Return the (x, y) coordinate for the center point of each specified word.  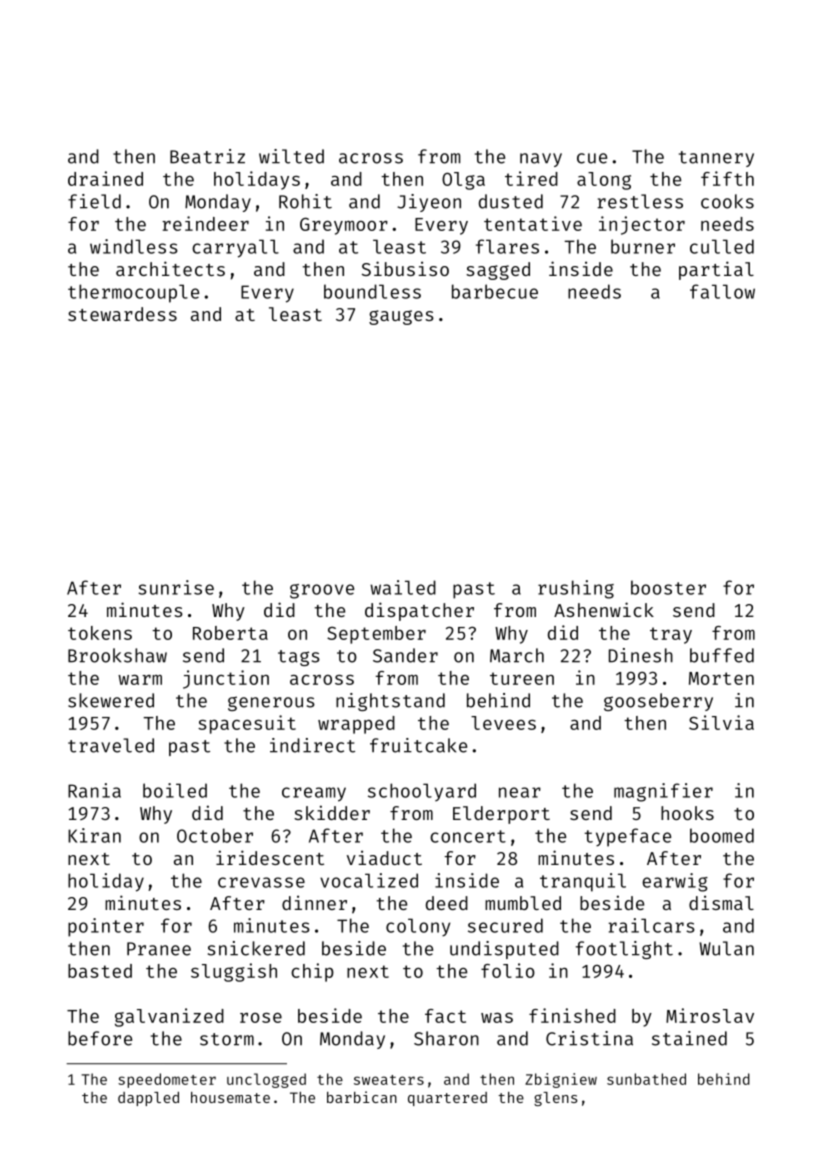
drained (105, 178)
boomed (722, 835)
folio (508, 970)
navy (541, 160)
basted (100, 971)
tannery (716, 159)
